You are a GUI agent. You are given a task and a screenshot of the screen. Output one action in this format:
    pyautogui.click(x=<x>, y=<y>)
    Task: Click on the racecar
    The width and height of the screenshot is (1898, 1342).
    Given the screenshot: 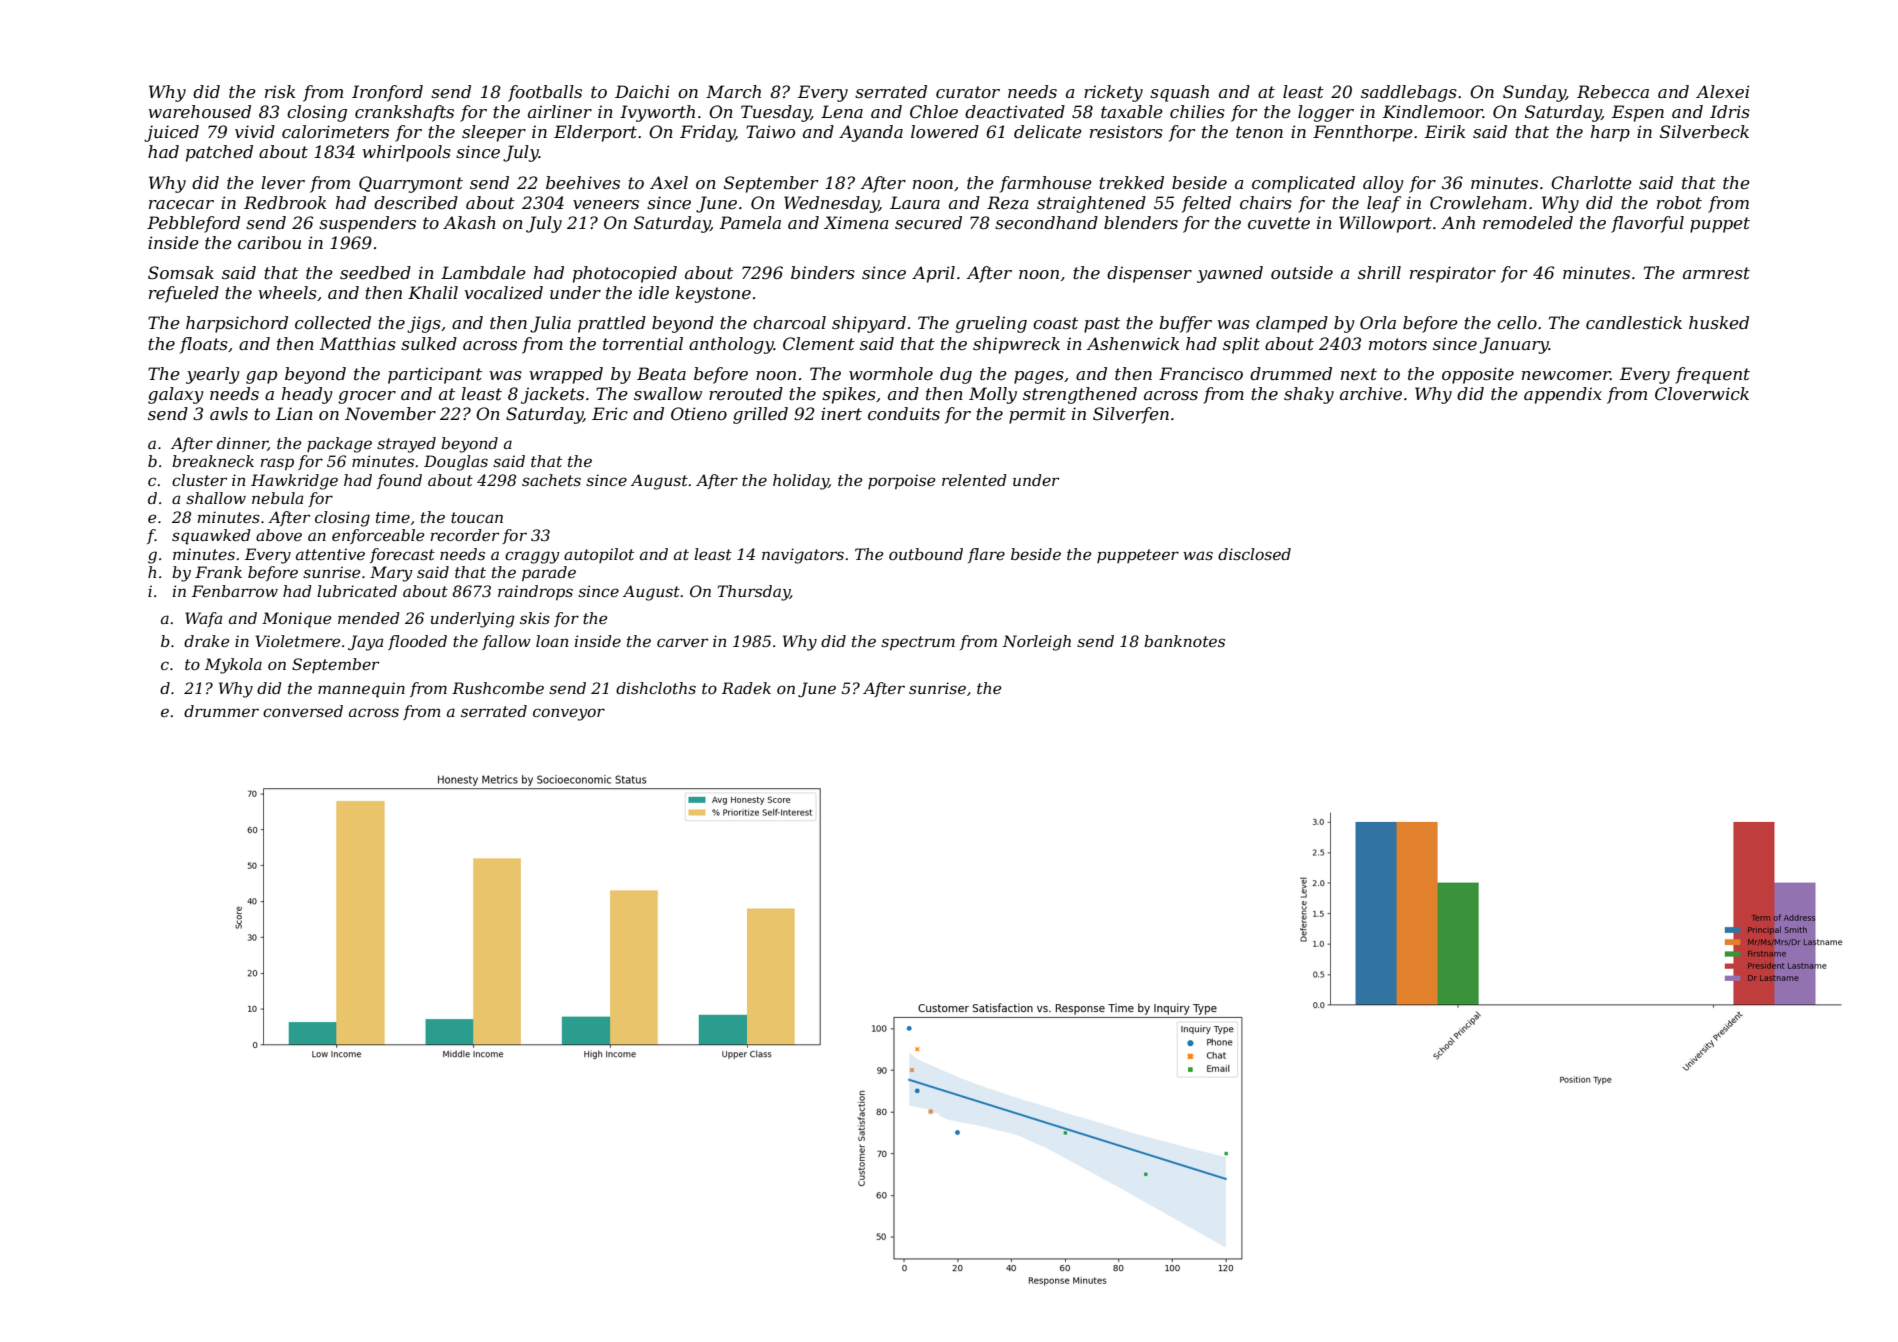 What is the action you would take?
    pyautogui.click(x=181, y=204)
